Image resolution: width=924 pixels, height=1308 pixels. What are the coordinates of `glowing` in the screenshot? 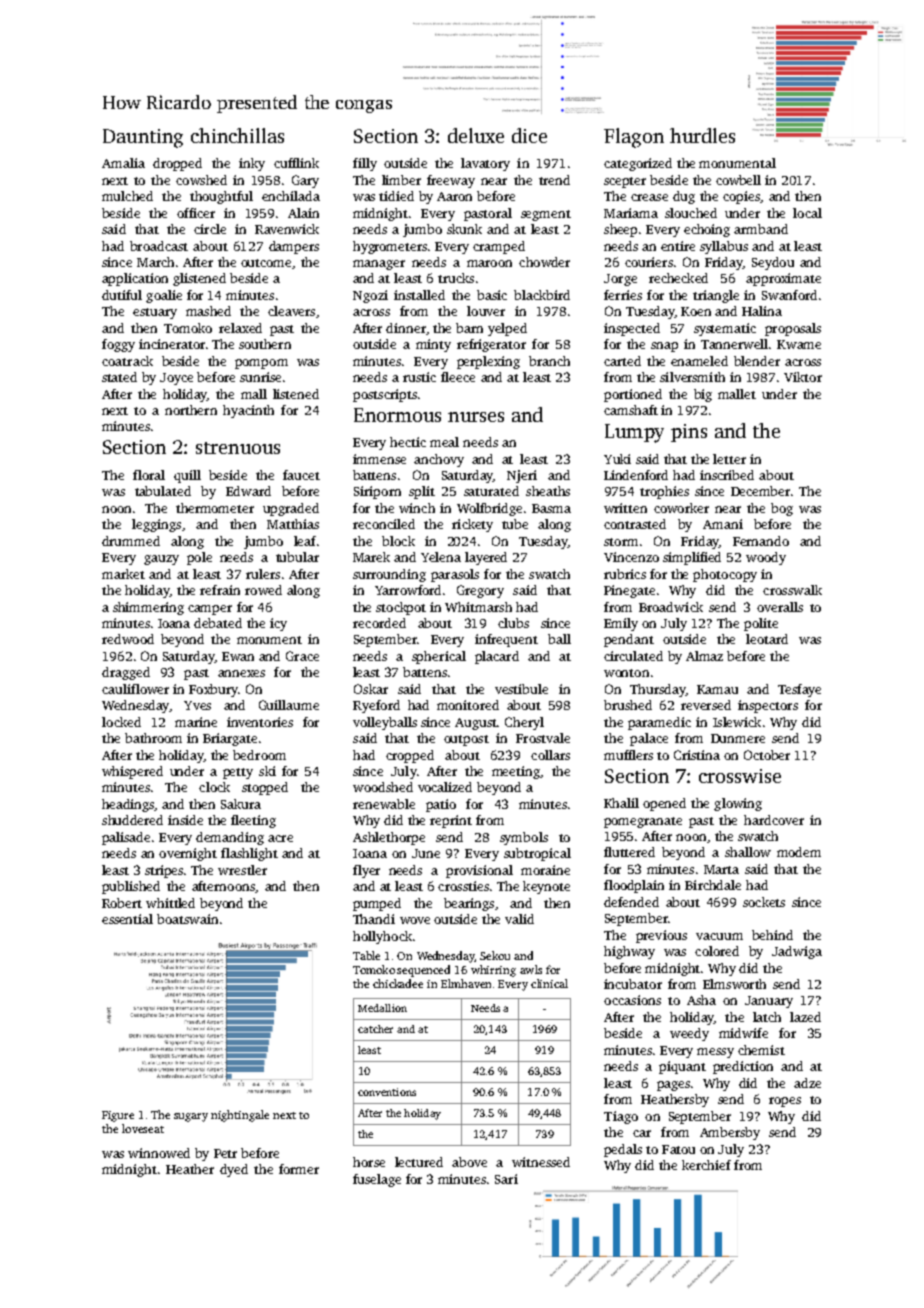 It's located at (738, 804).
